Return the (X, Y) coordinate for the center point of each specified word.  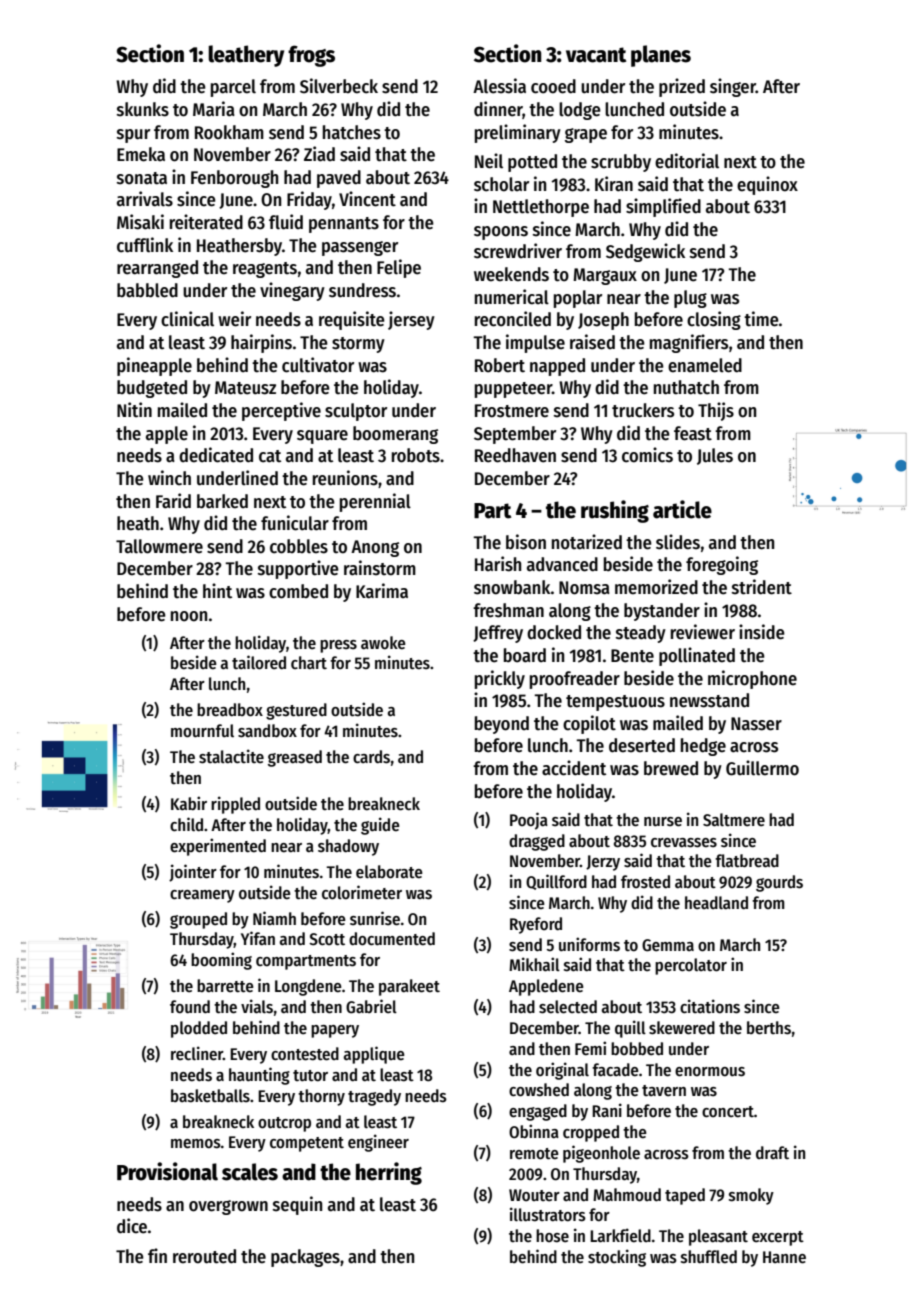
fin (157, 1255)
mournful (202, 731)
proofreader (575, 680)
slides (678, 542)
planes (661, 56)
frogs (311, 56)
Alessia (499, 86)
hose (552, 1236)
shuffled (709, 1257)
